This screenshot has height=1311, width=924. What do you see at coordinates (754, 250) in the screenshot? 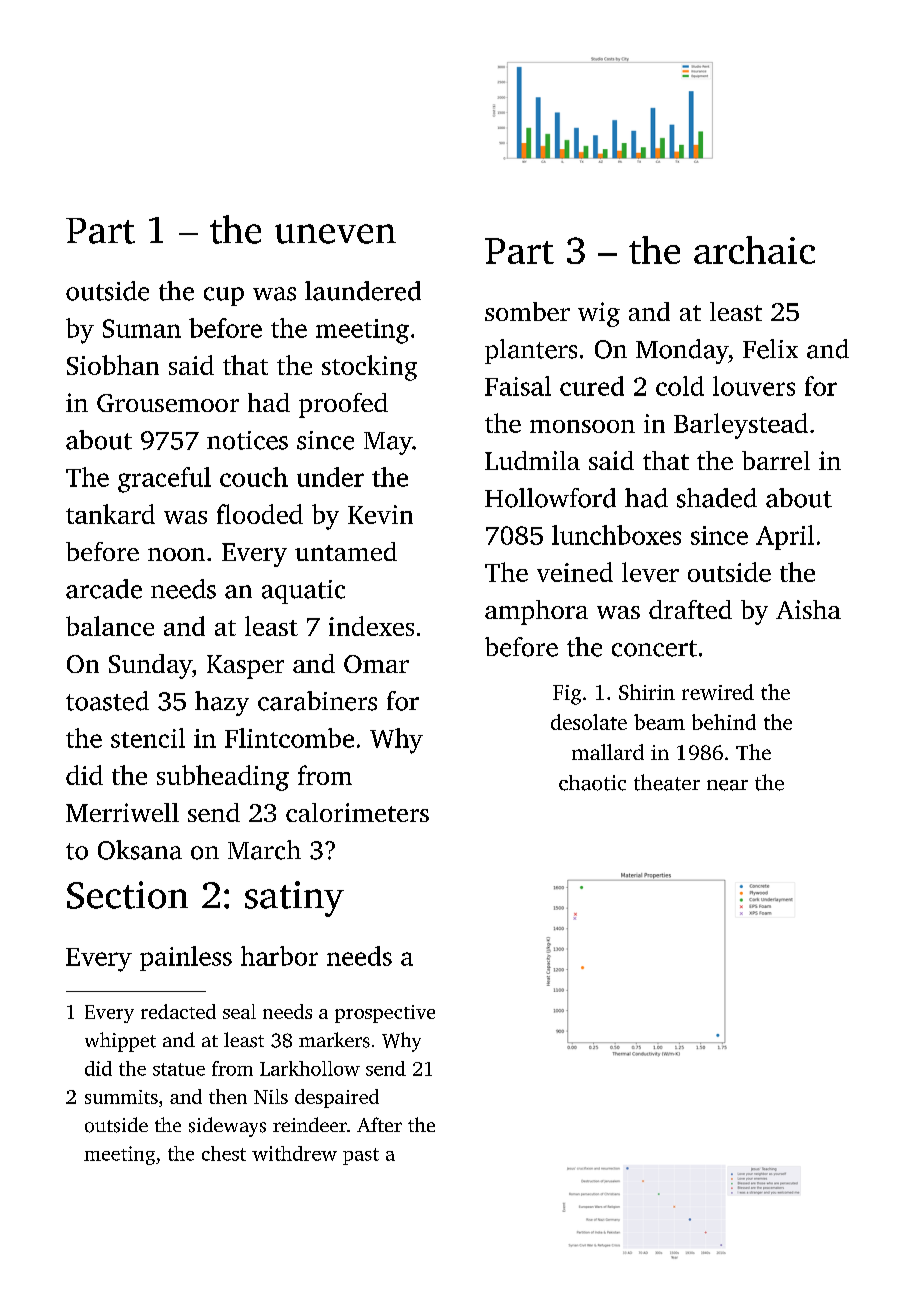
I see `archaic` at bounding box center [754, 250].
